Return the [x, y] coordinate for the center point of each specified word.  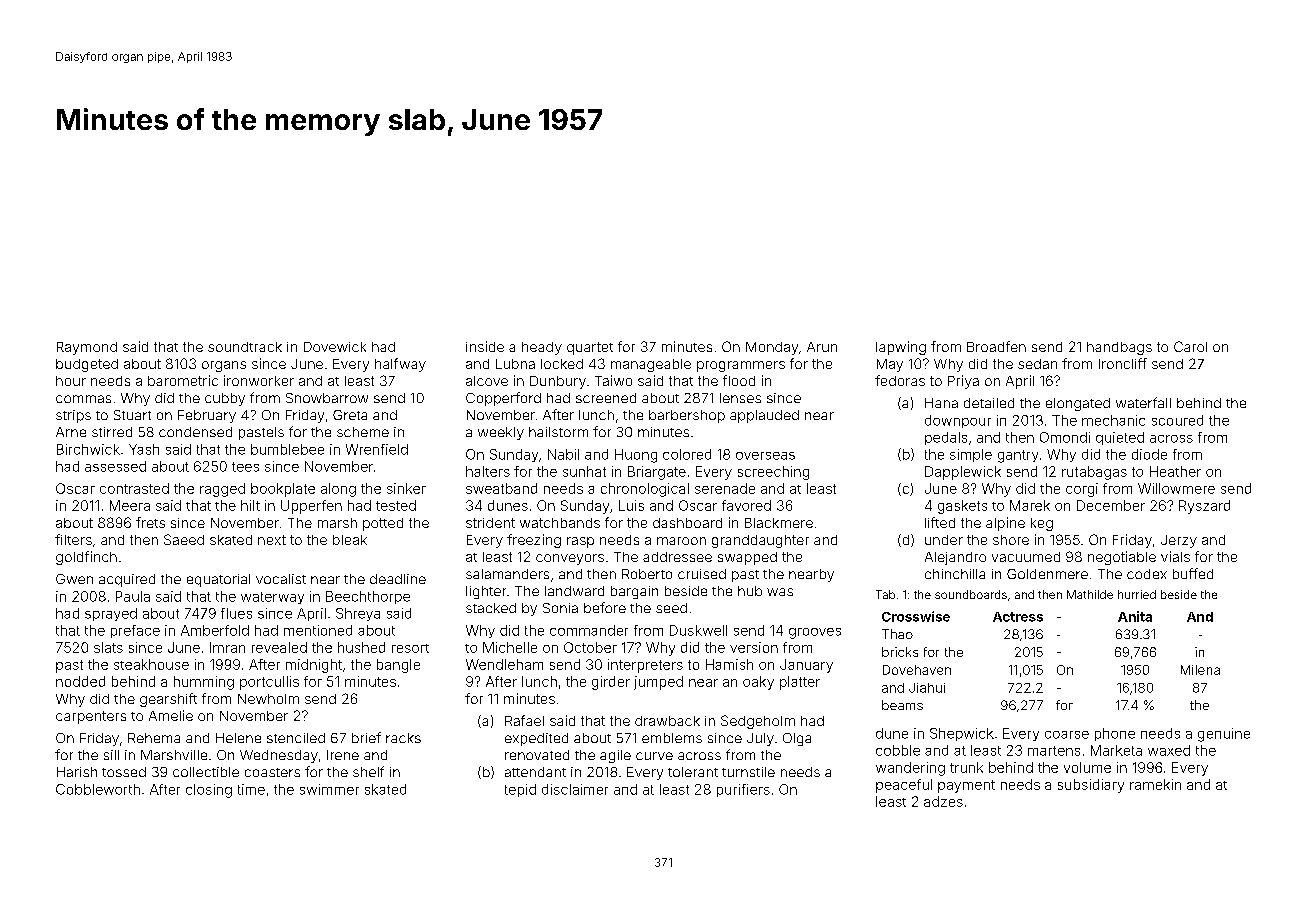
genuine [1224, 735]
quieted [1120, 438]
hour [71, 381]
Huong [636, 456]
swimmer [329, 789]
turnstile [748, 772]
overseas [765, 456]
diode [1149, 454]
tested [396, 505]
